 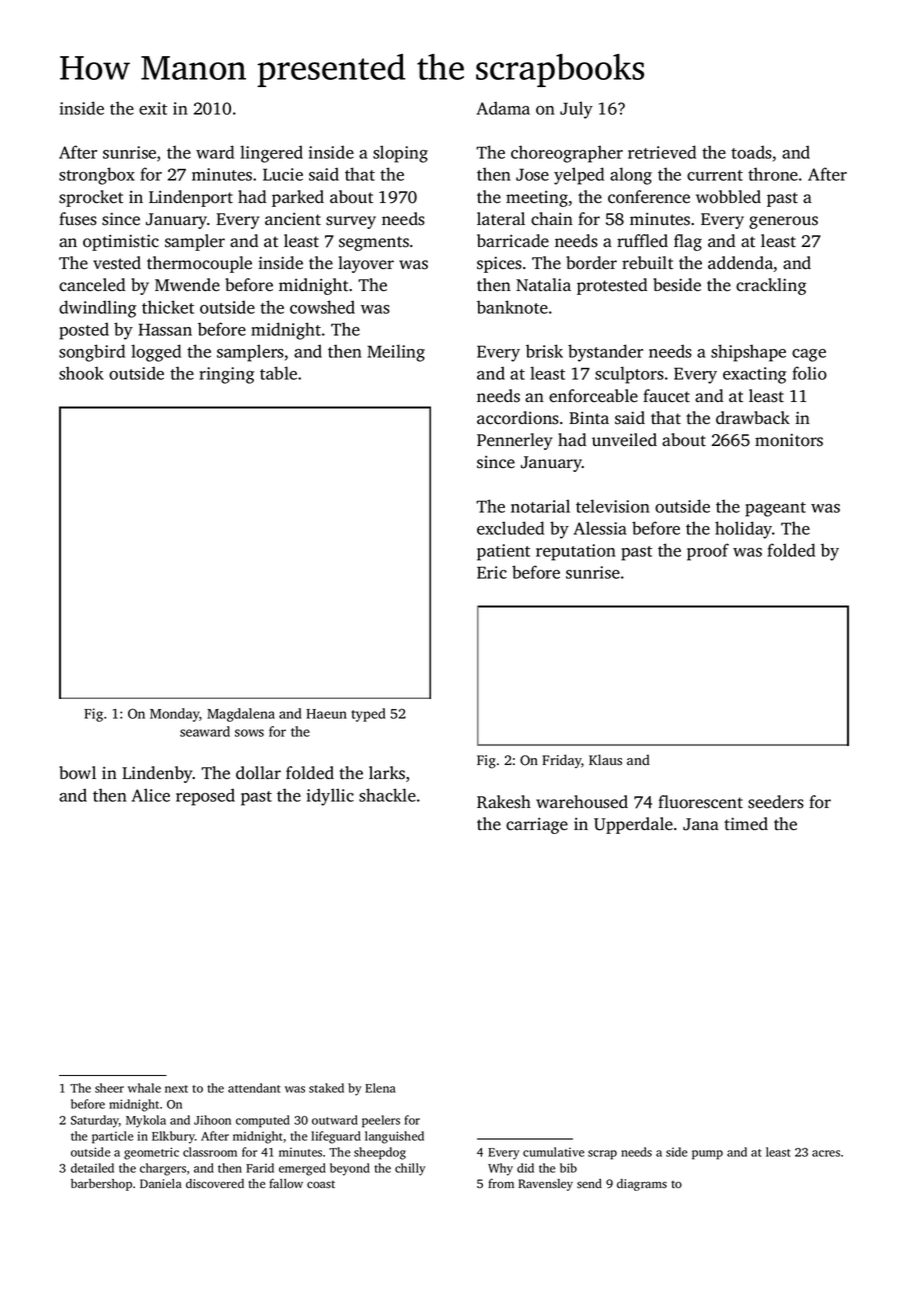 I want to click on Friday, so click(x=562, y=761).
